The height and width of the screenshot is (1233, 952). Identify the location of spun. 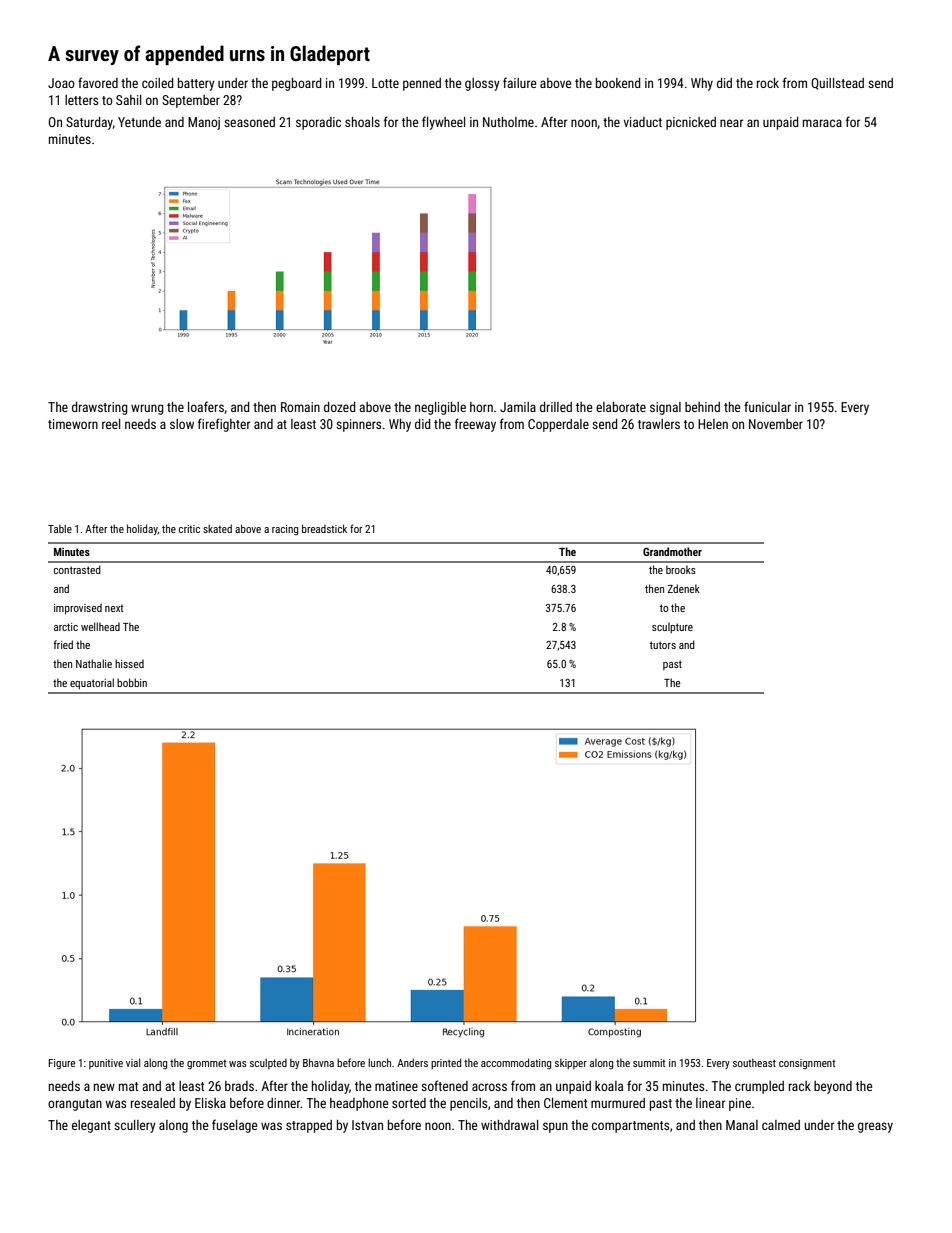
(555, 1127).
